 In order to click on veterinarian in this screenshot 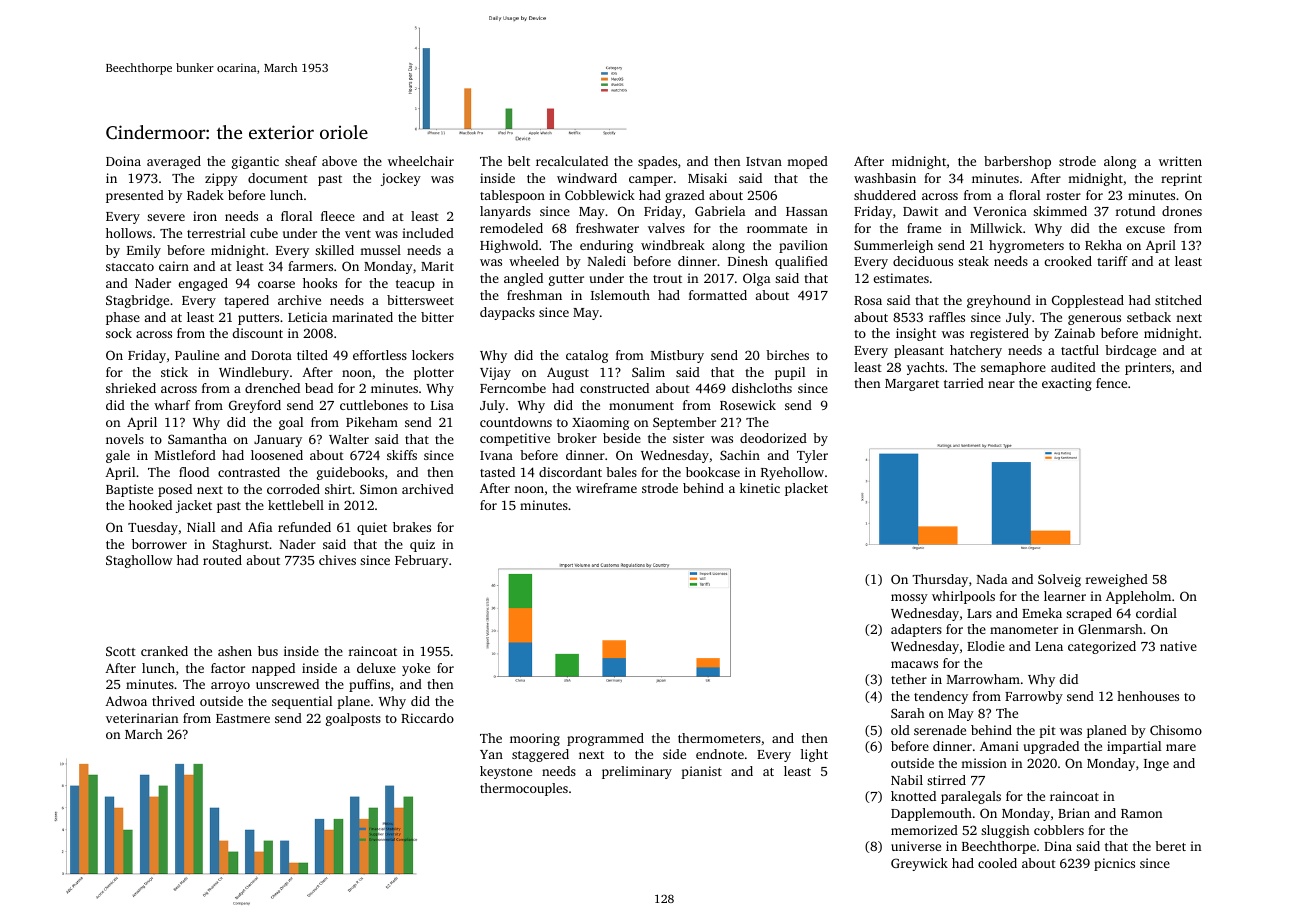, I will do `click(142, 718)`.
